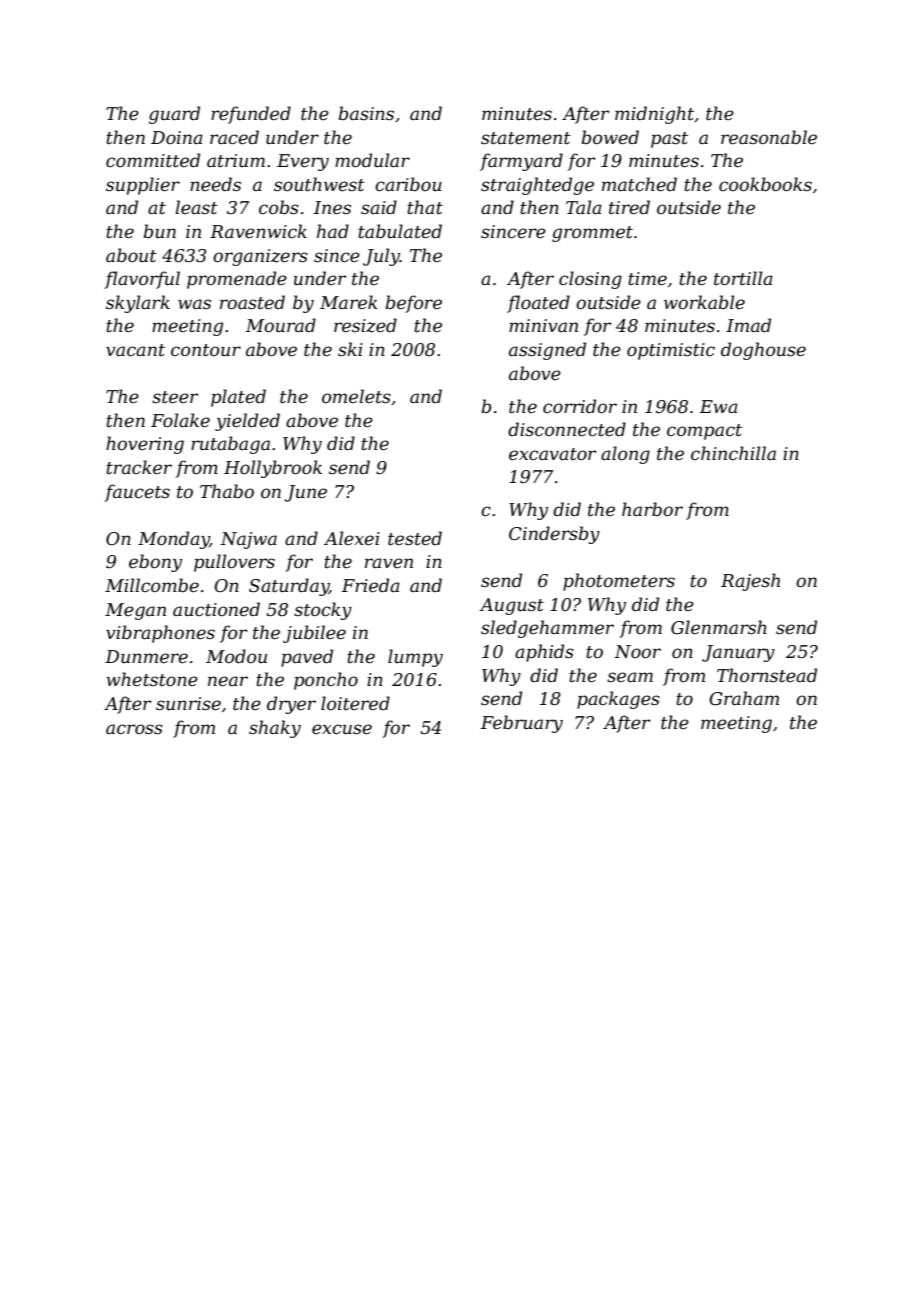 This document has height=1314, width=924. What do you see at coordinates (366, 113) in the document?
I see `basins` at bounding box center [366, 113].
